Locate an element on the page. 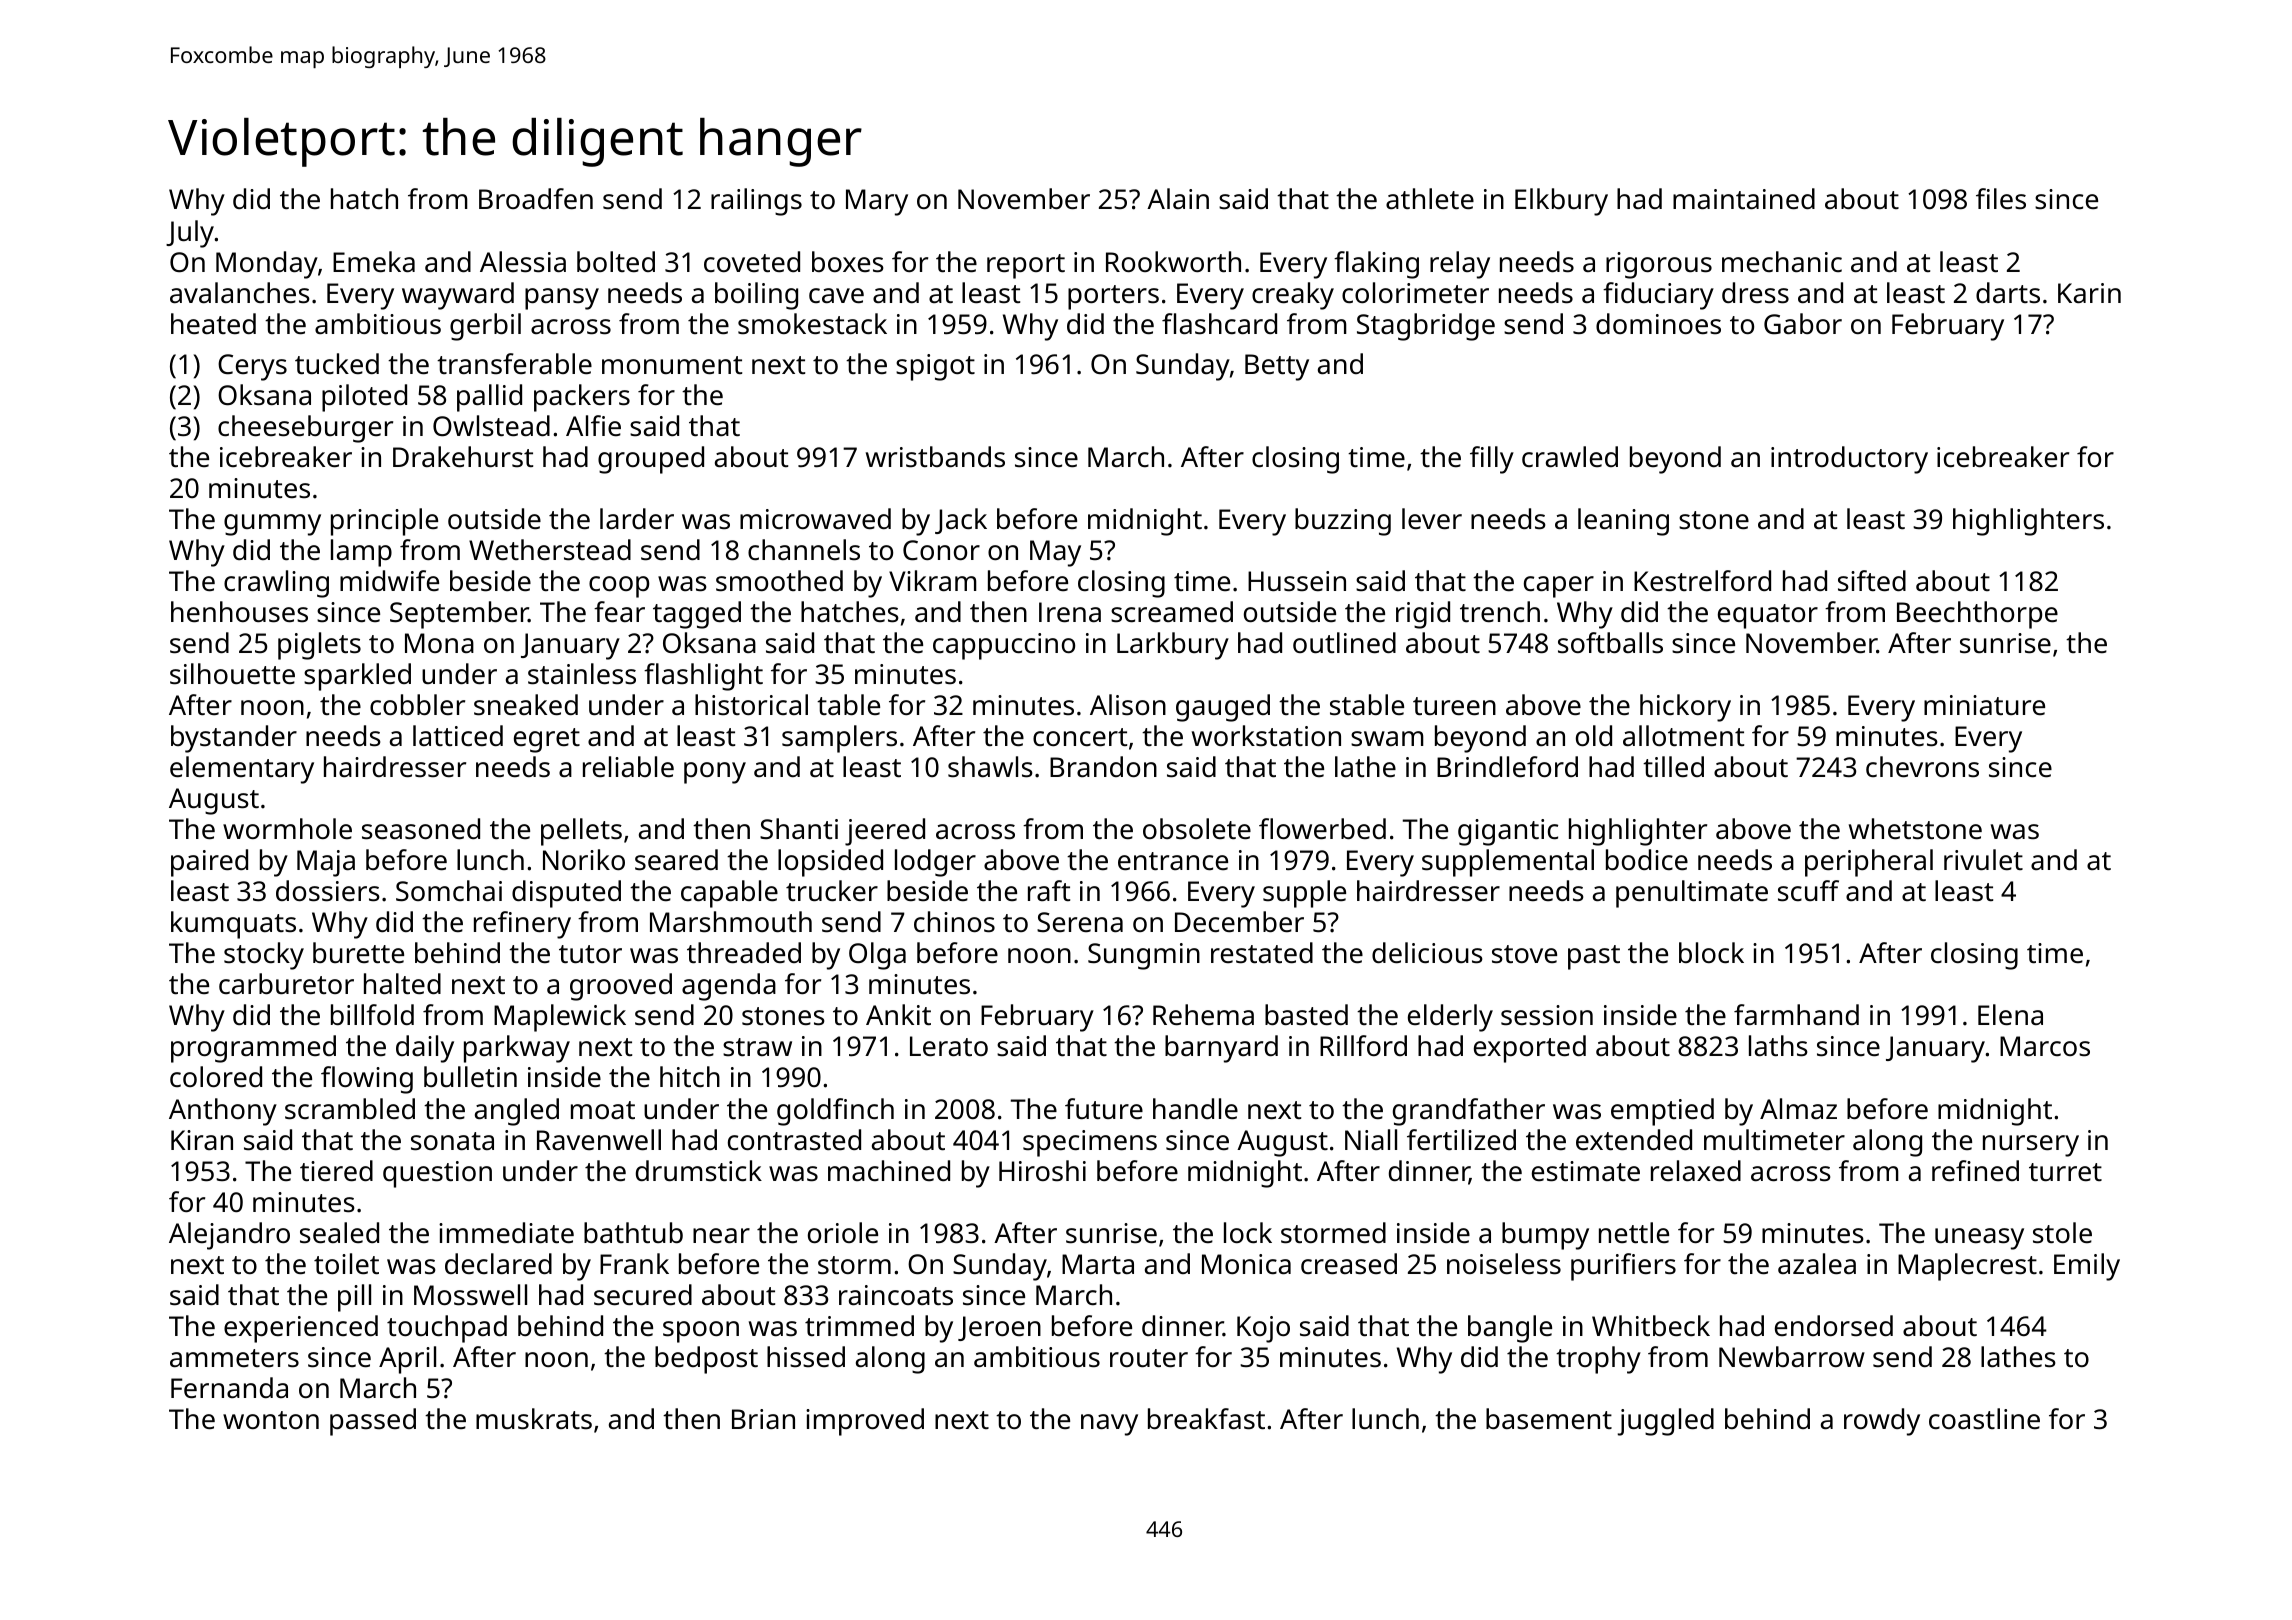 The width and height of the document is (2292, 1620). wormhole is located at coordinates (287, 828).
